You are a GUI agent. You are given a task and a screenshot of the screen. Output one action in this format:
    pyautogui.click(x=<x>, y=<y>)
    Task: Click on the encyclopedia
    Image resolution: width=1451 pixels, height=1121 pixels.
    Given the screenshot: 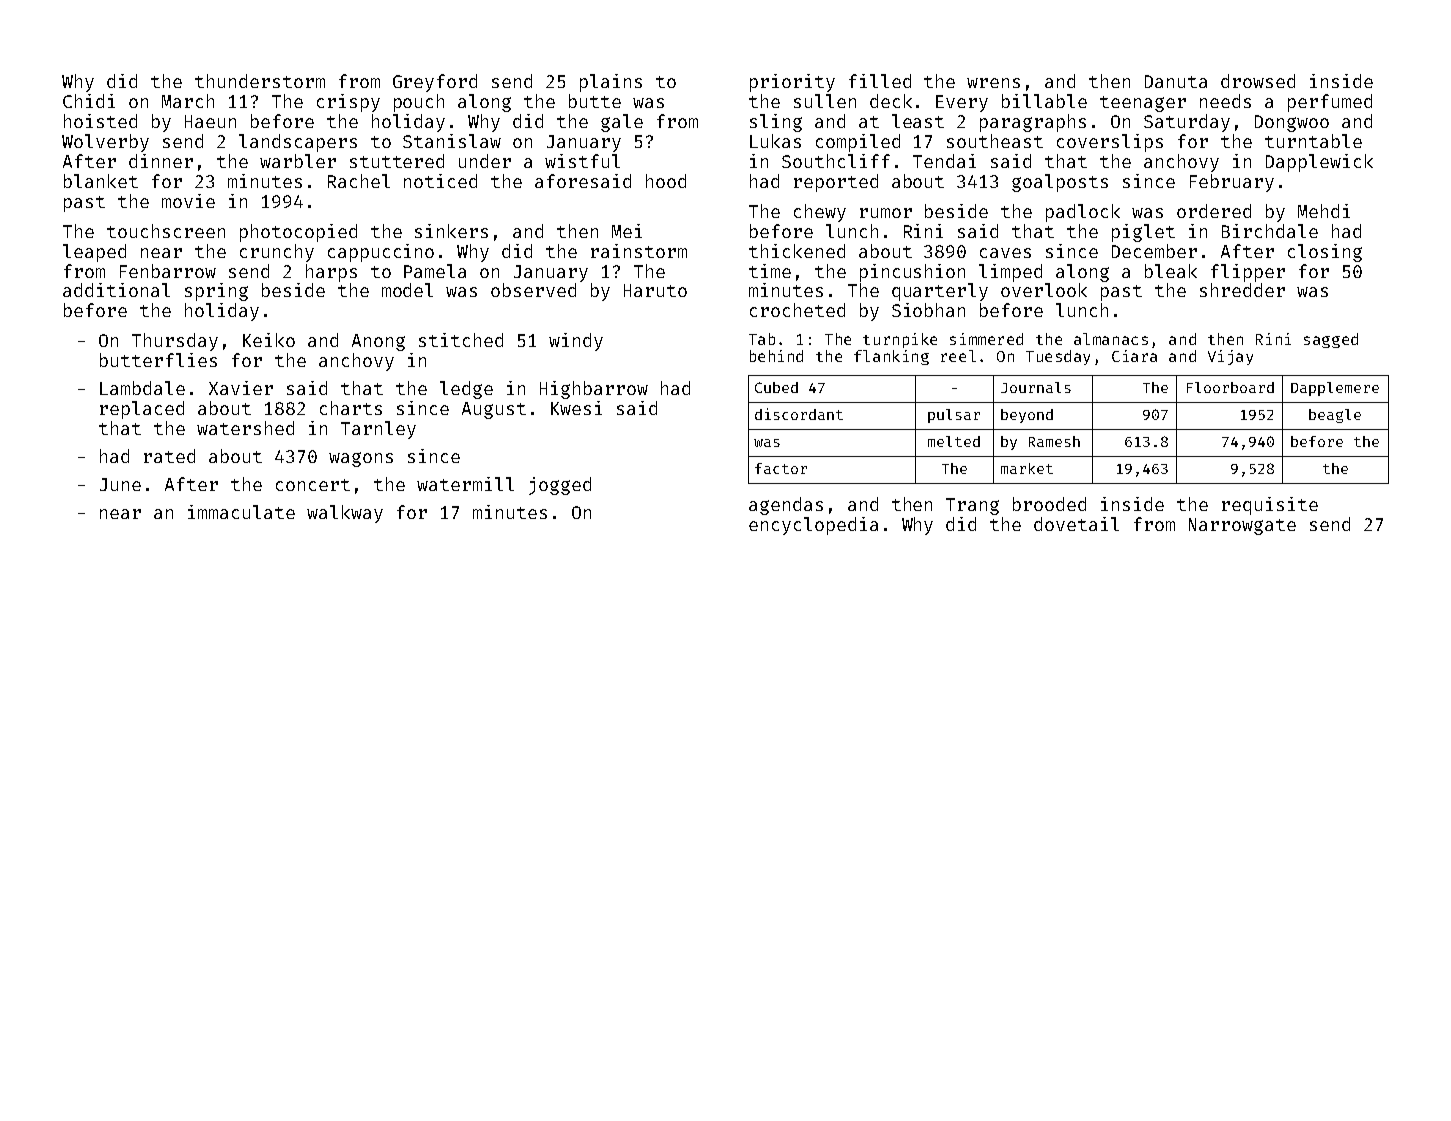 What is the action you would take?
    pyautogui.click(x=813, y=526)
